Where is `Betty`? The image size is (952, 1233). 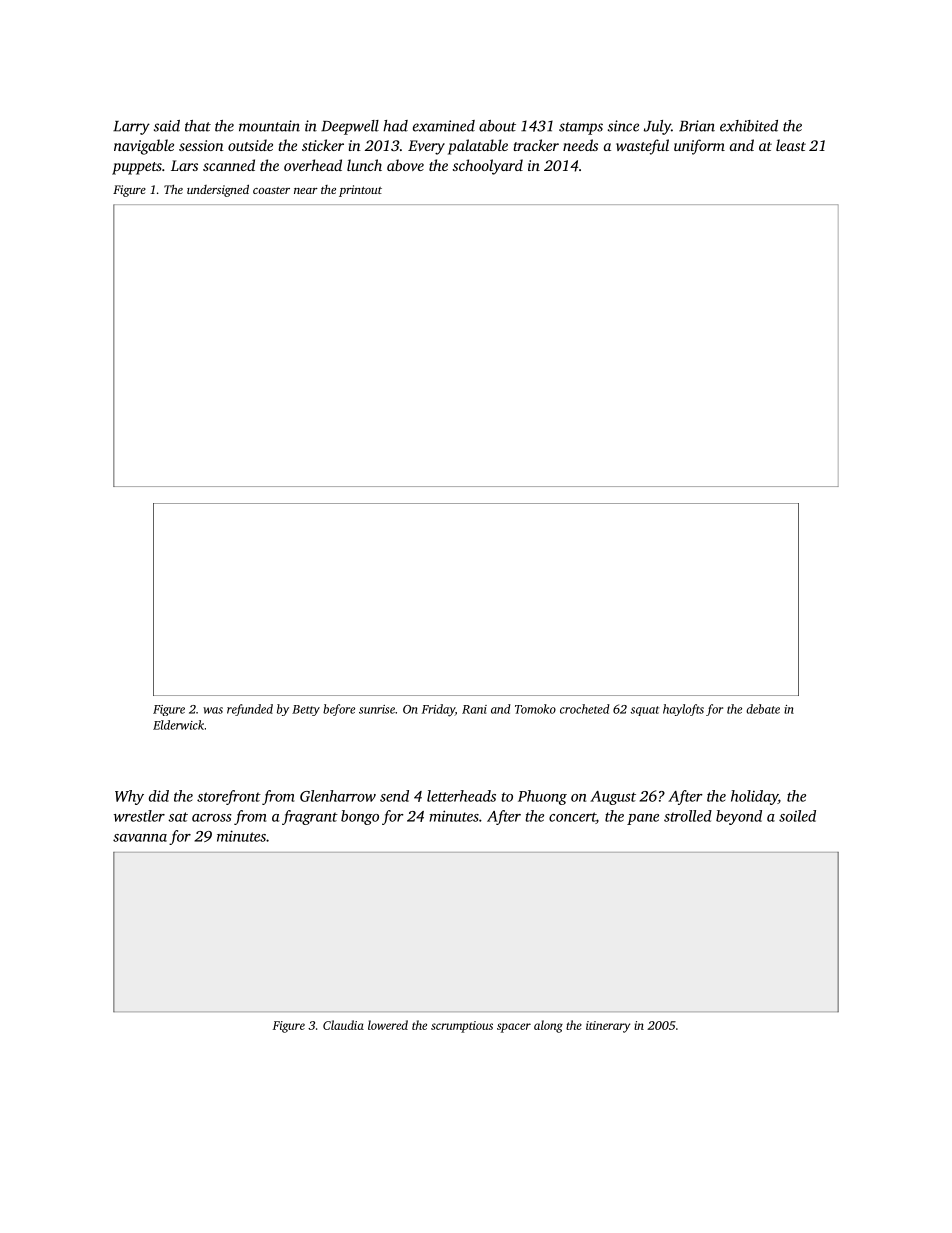
Betty is located at coordinates (306, 710).
